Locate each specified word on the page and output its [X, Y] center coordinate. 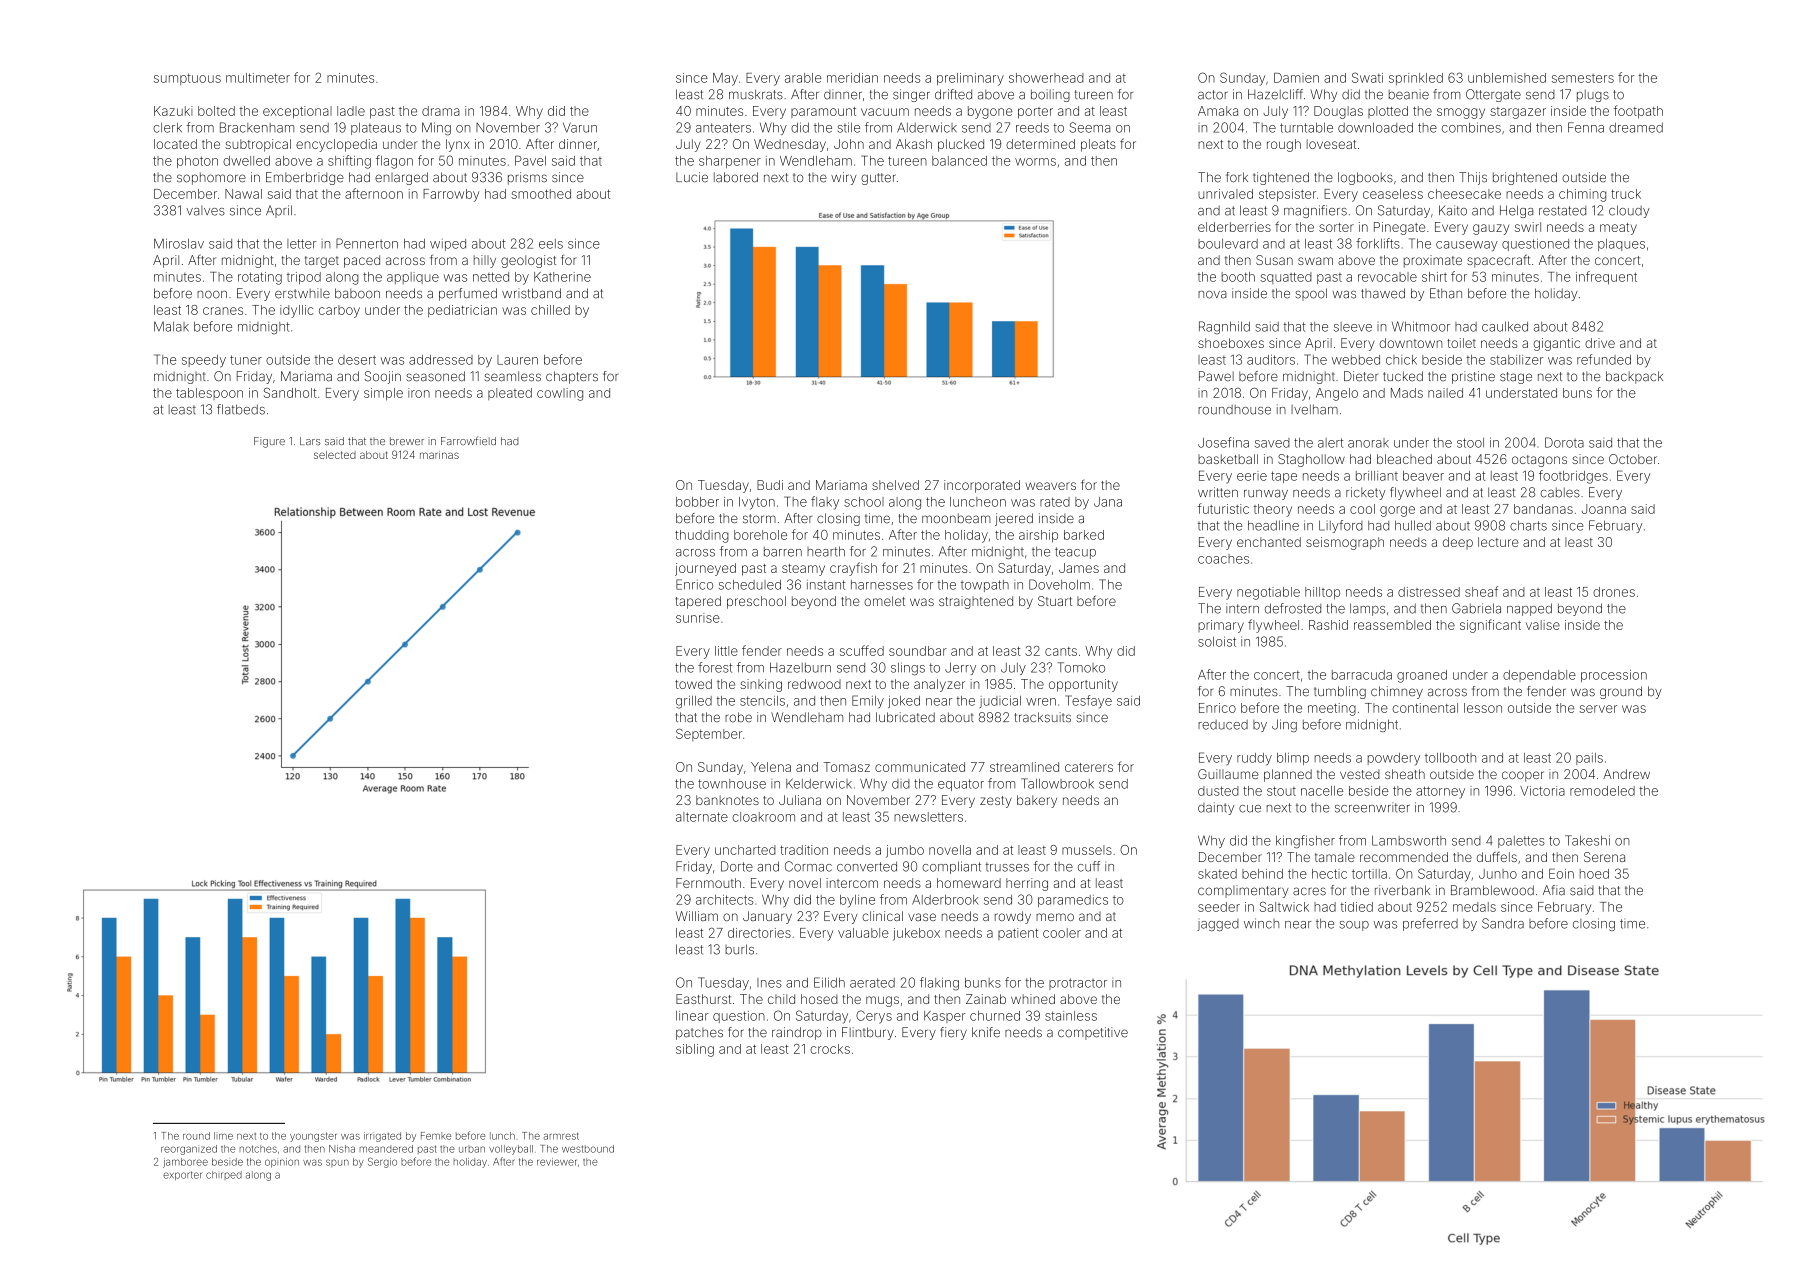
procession [1614, 676]
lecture [1498, 542]
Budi [770, 485]
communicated [920, 767]
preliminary [970, 79]
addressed [441, 360]
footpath [1638, 112]
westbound [588, 1149]
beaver [1423, 476]
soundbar [918, 651]
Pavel [530, 161]
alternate [702, 817]
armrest [561, 1136]
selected [335, 455]
